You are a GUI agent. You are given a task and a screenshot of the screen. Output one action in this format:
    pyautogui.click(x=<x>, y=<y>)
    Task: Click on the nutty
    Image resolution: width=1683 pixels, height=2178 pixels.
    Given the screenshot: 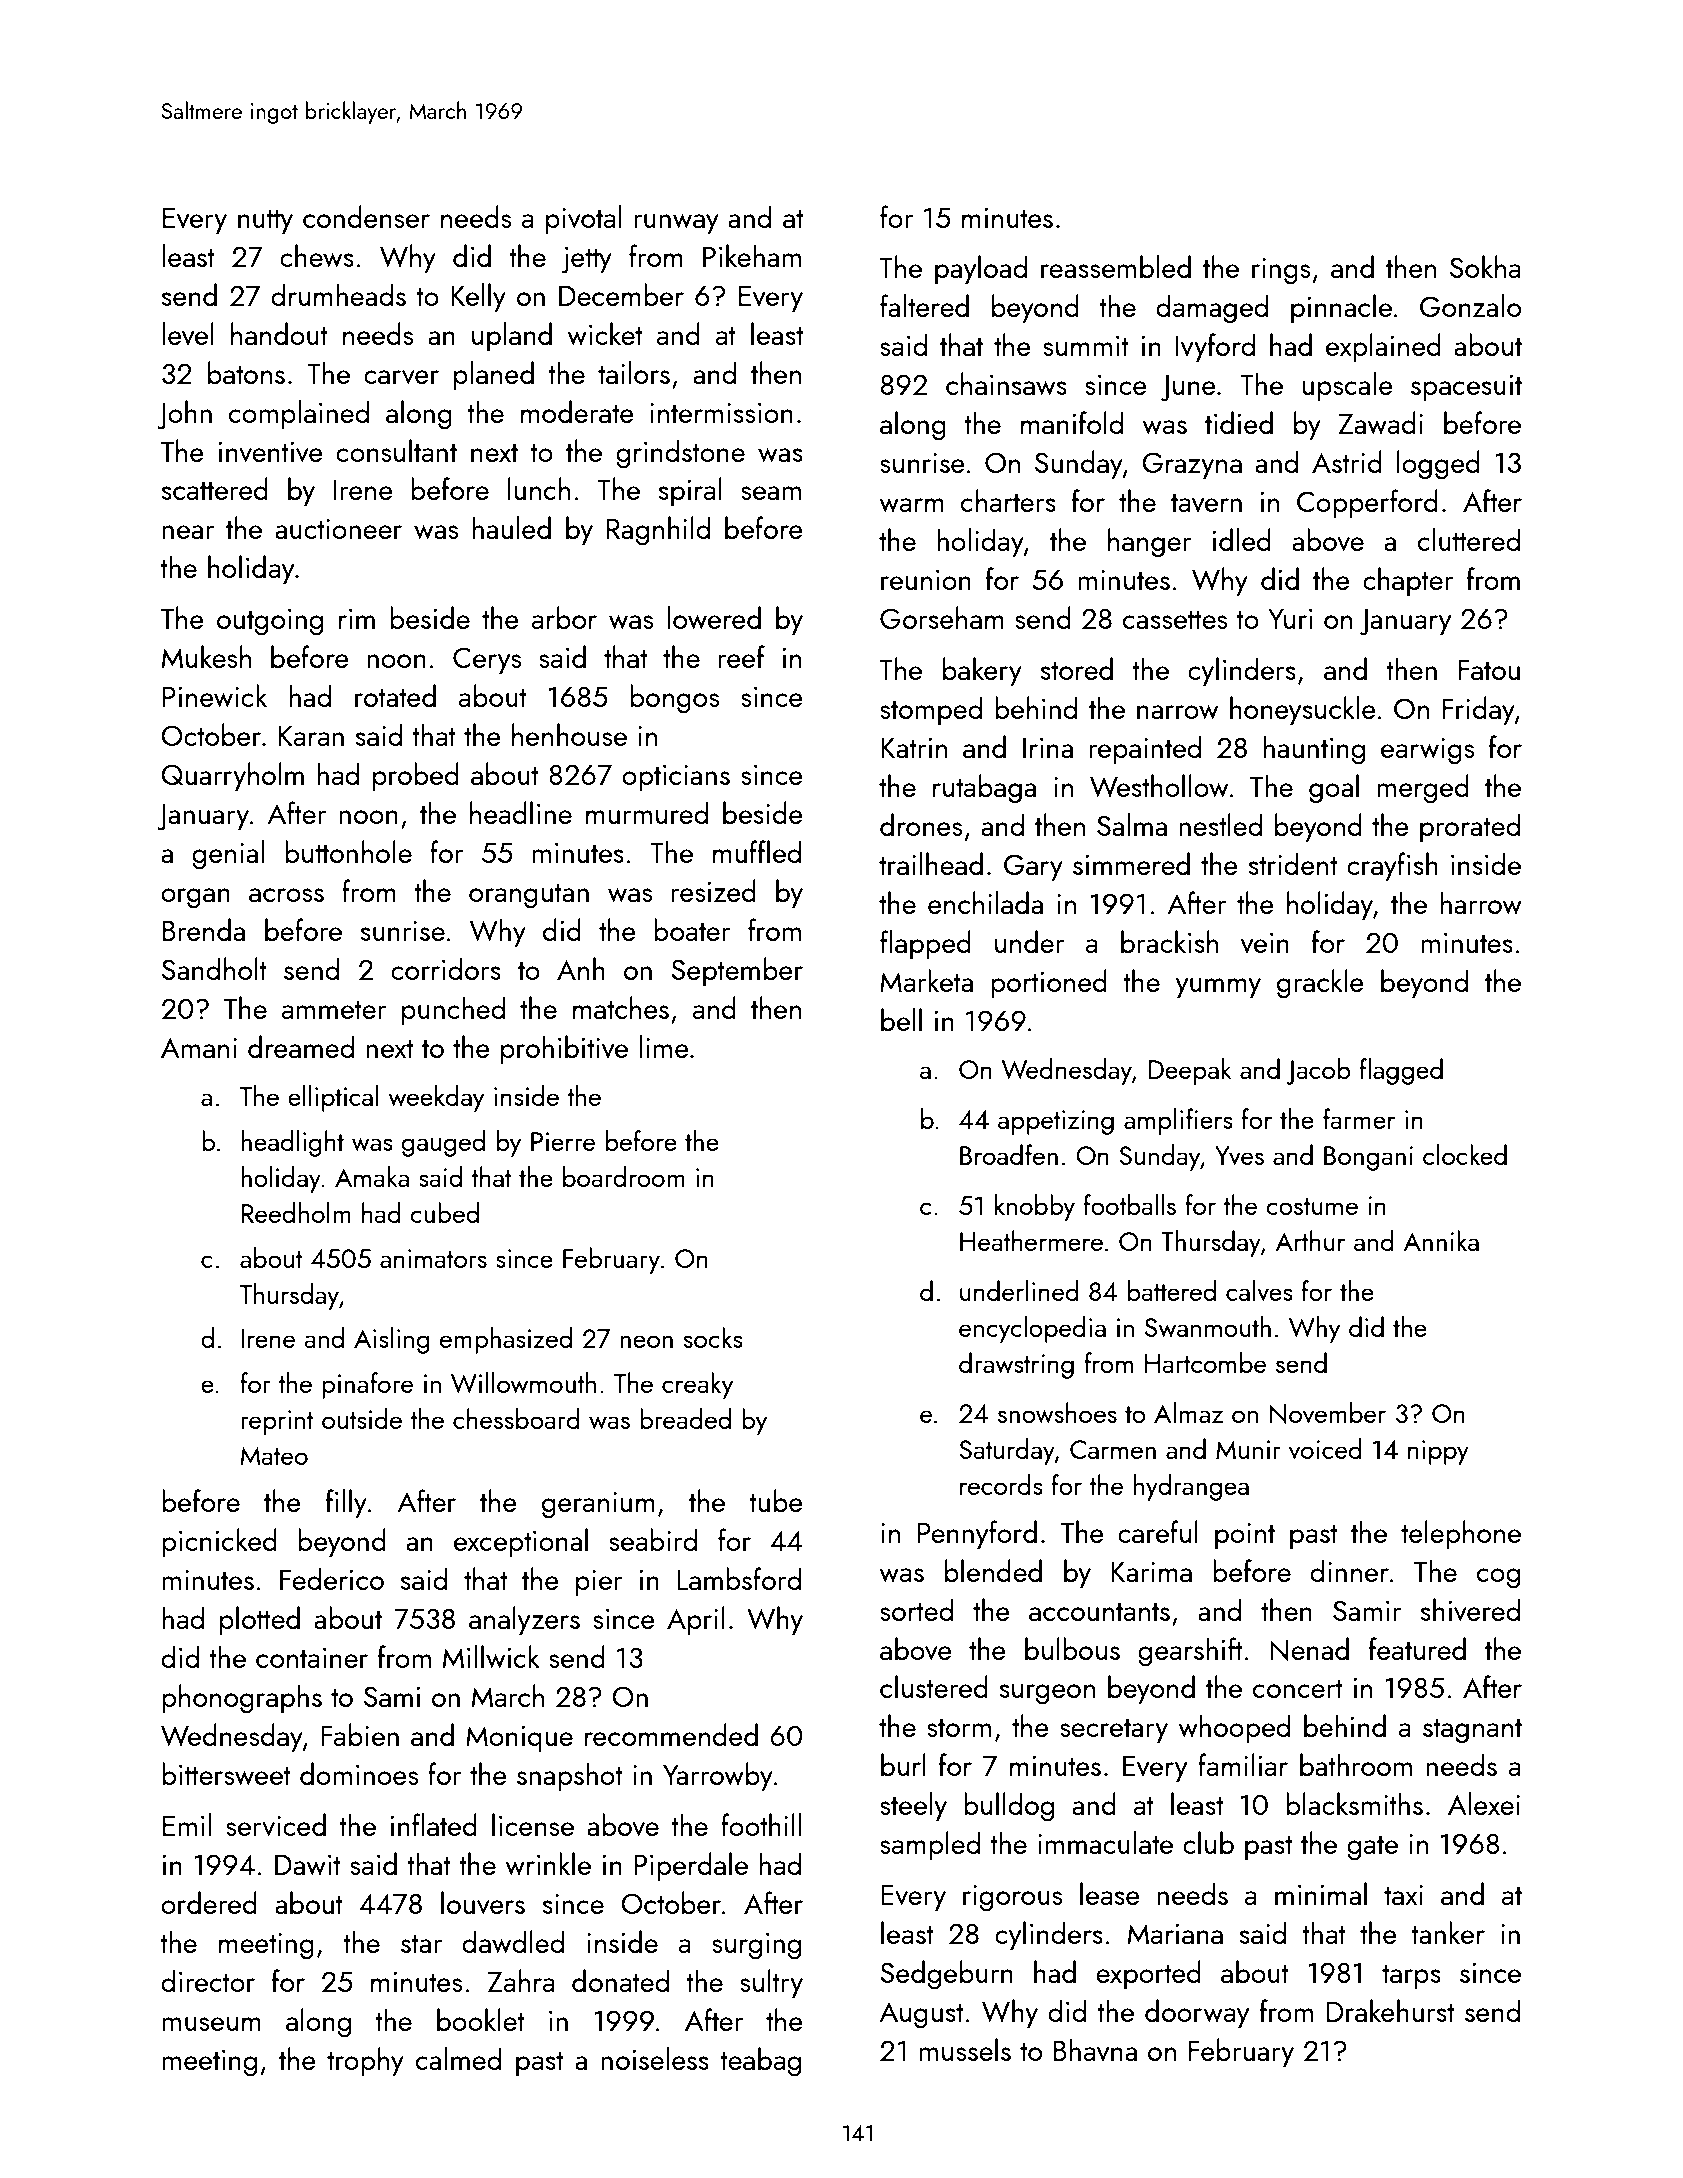 What is the action you would take?
    pyautogui.click(x=265, y=222)
